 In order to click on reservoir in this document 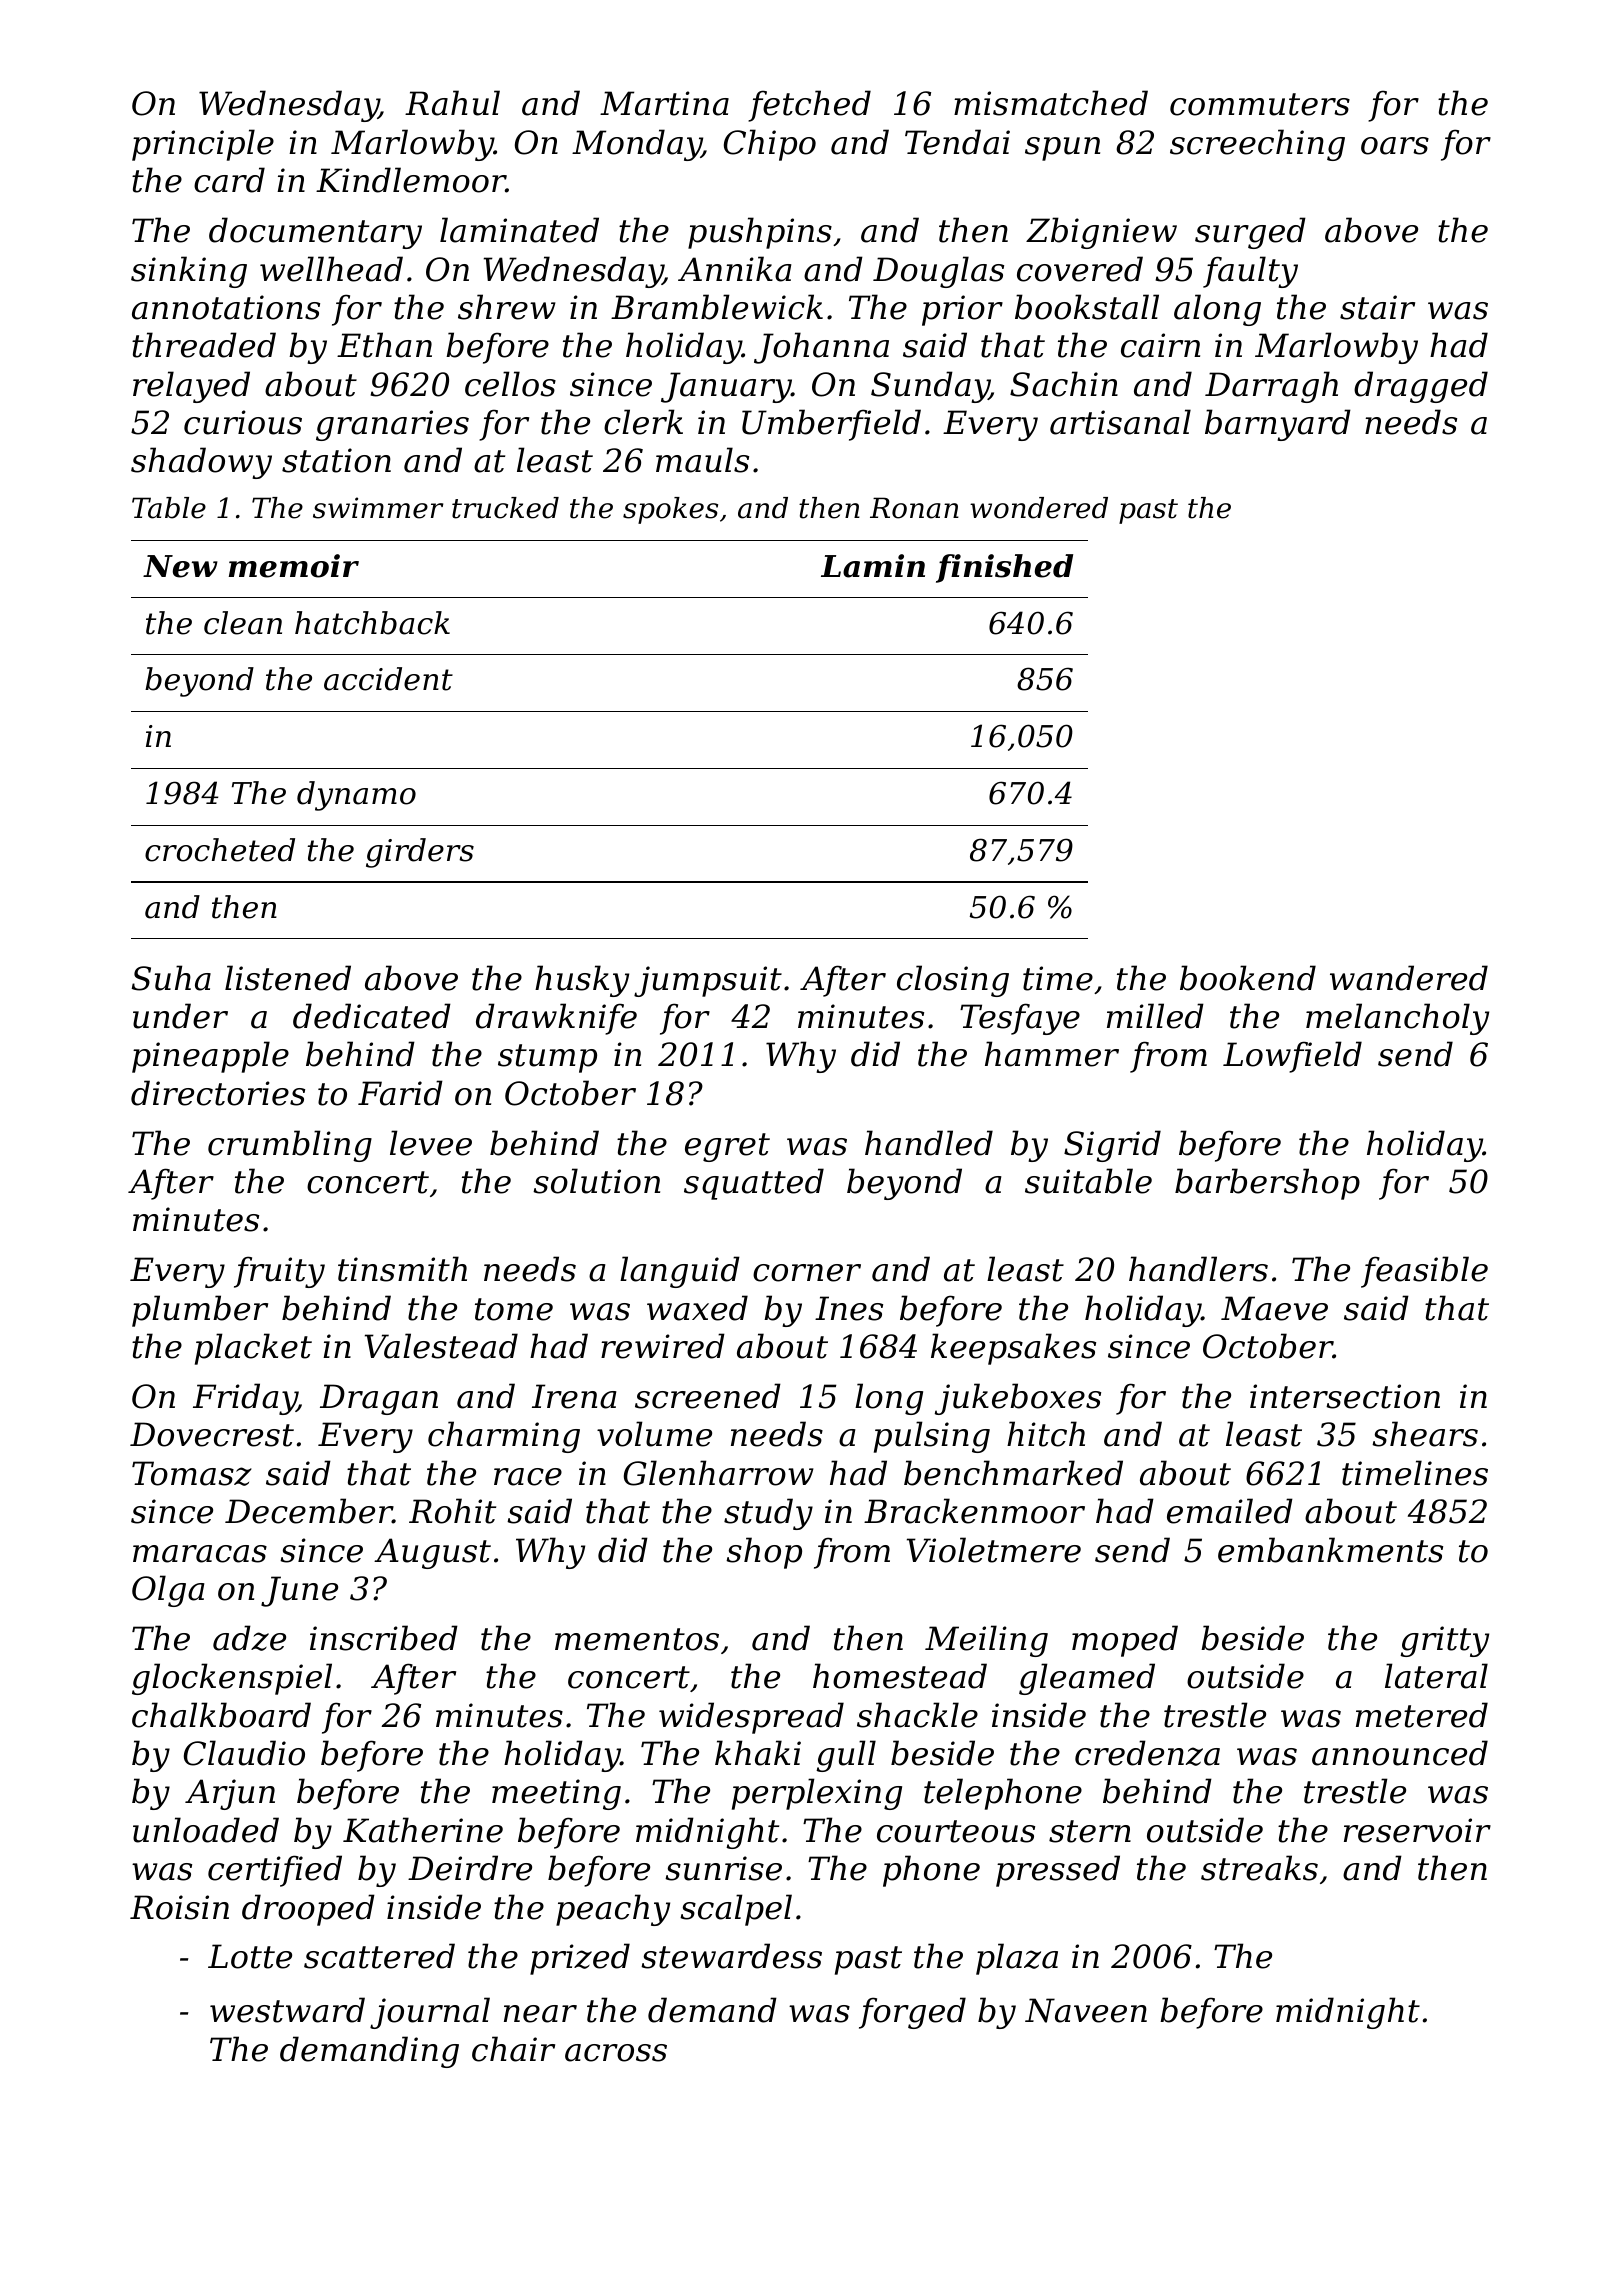, I will do `click(1417, 1830)`.
